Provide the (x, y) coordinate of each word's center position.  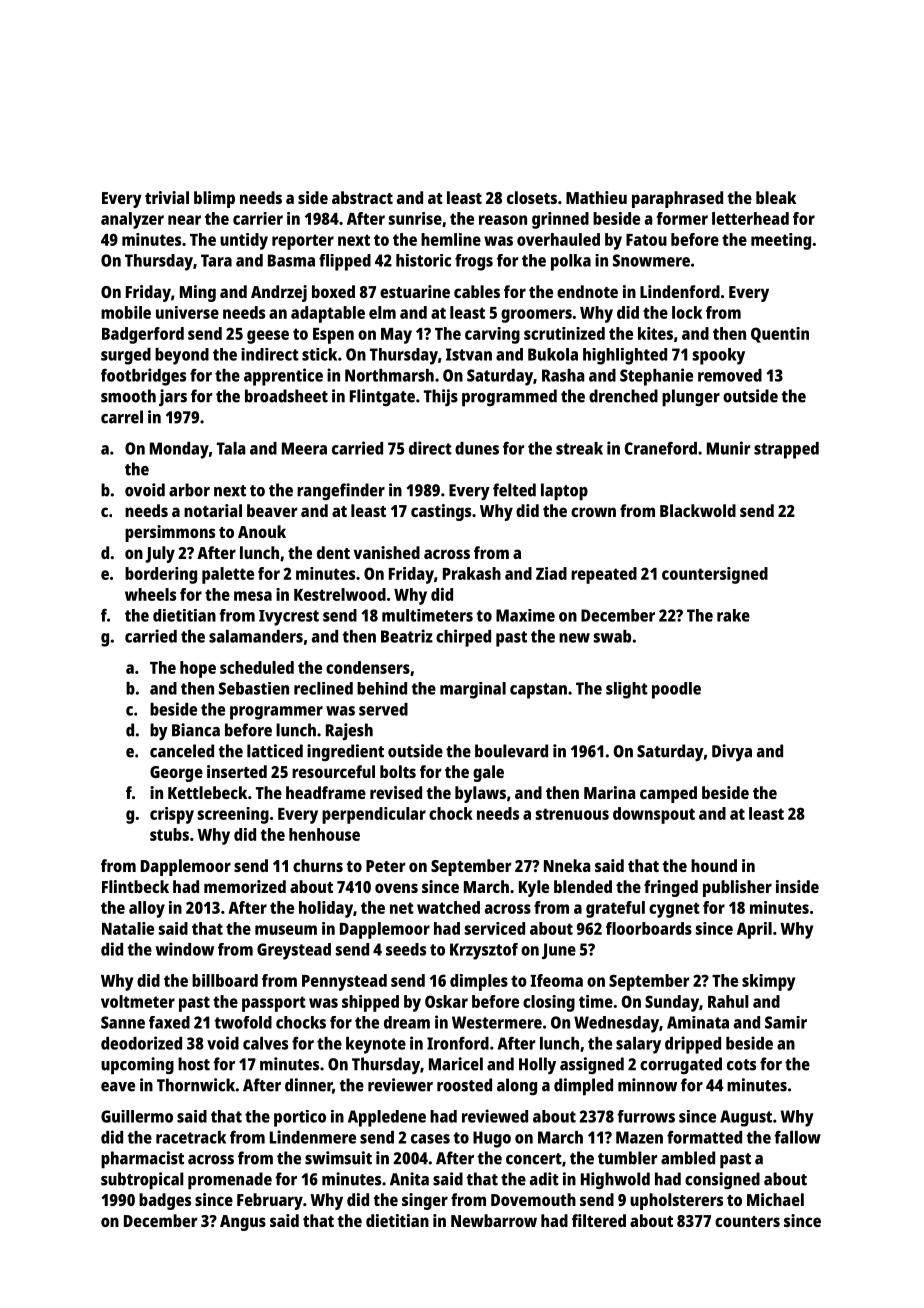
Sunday (672, 1003)
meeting (781, 241)
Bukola (553, 354)
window (185, 949)
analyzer (132, 220)
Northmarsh (389, 375)
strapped (786, 450)
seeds (406, 949)
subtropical (142, 1181)
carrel (122, 417)
